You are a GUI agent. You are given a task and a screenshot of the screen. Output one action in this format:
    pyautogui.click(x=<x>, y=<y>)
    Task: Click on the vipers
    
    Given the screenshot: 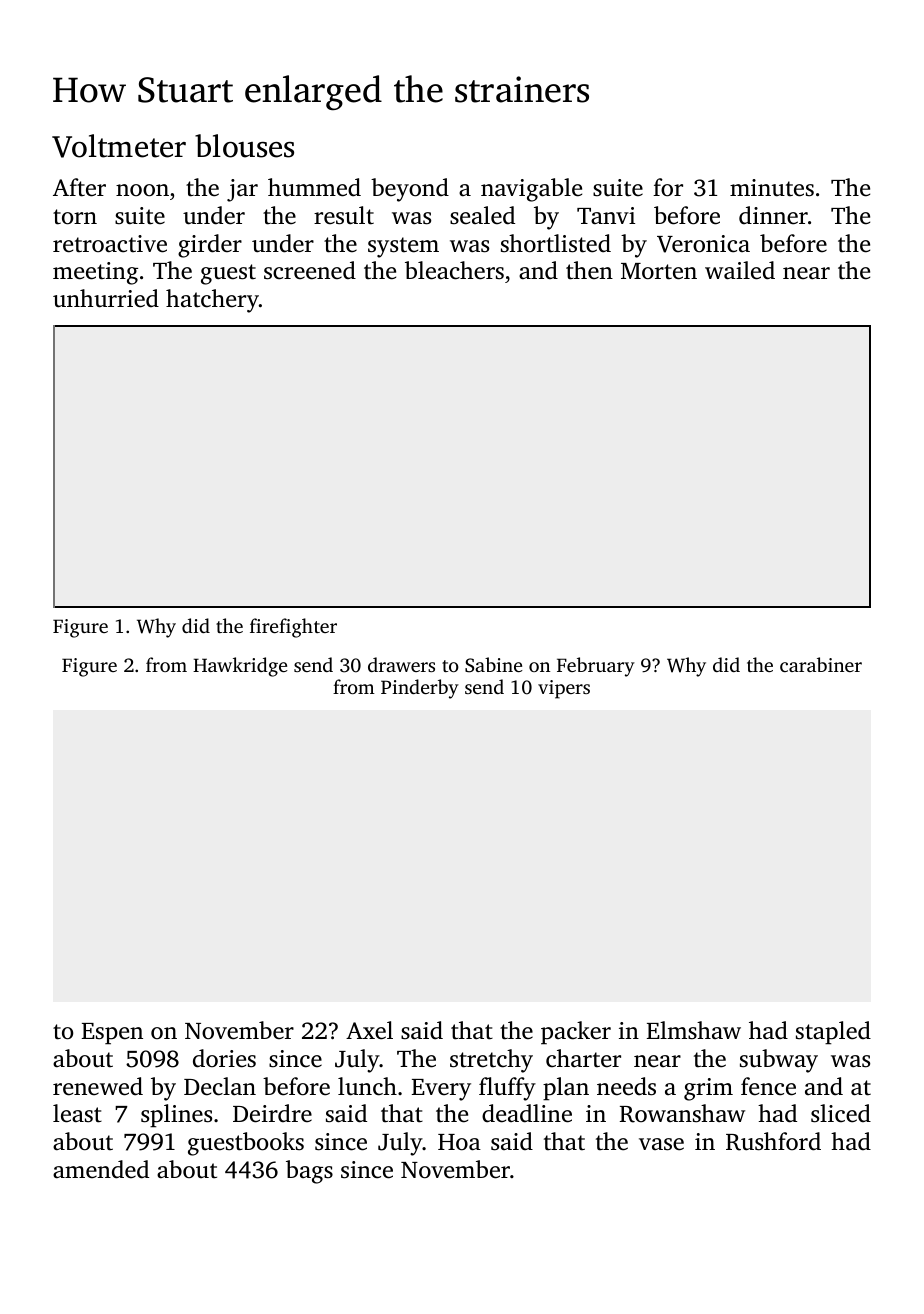 What is the action you would take?
    pyautogui.click(x=564, y=689)
